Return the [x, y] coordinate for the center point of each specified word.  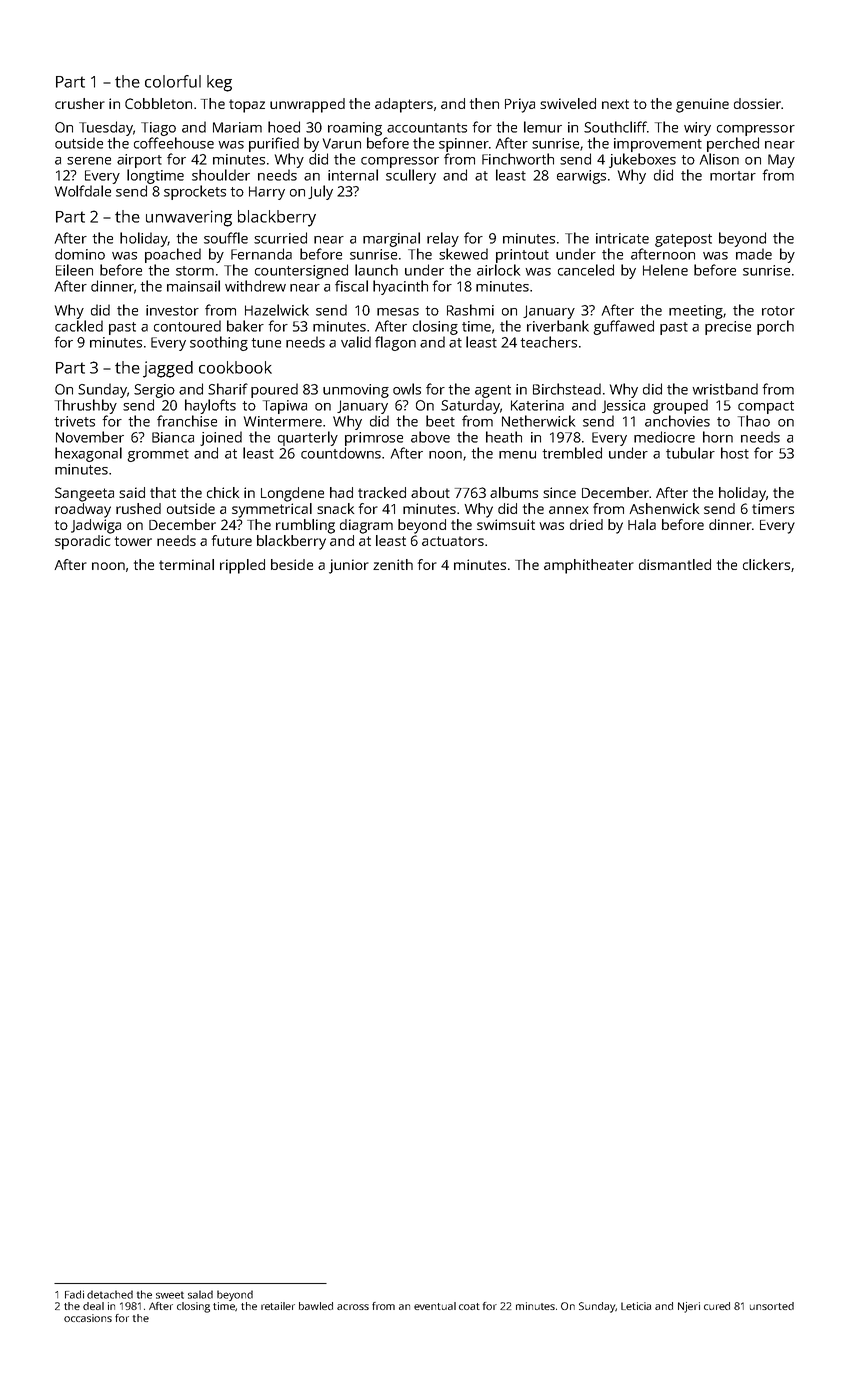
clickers [766, 564]
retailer [278, 1306]
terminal [186, 564]
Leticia [636, 1306]
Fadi [74, 1294]
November [90, 437]
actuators [453, 541]
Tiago [158, 129]
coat [469, 1306]
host [735, 453]
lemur [543, 127]
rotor [778, 311]
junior [349, 566]
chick [223, 492]
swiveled [568, 103]
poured [274, 390]
